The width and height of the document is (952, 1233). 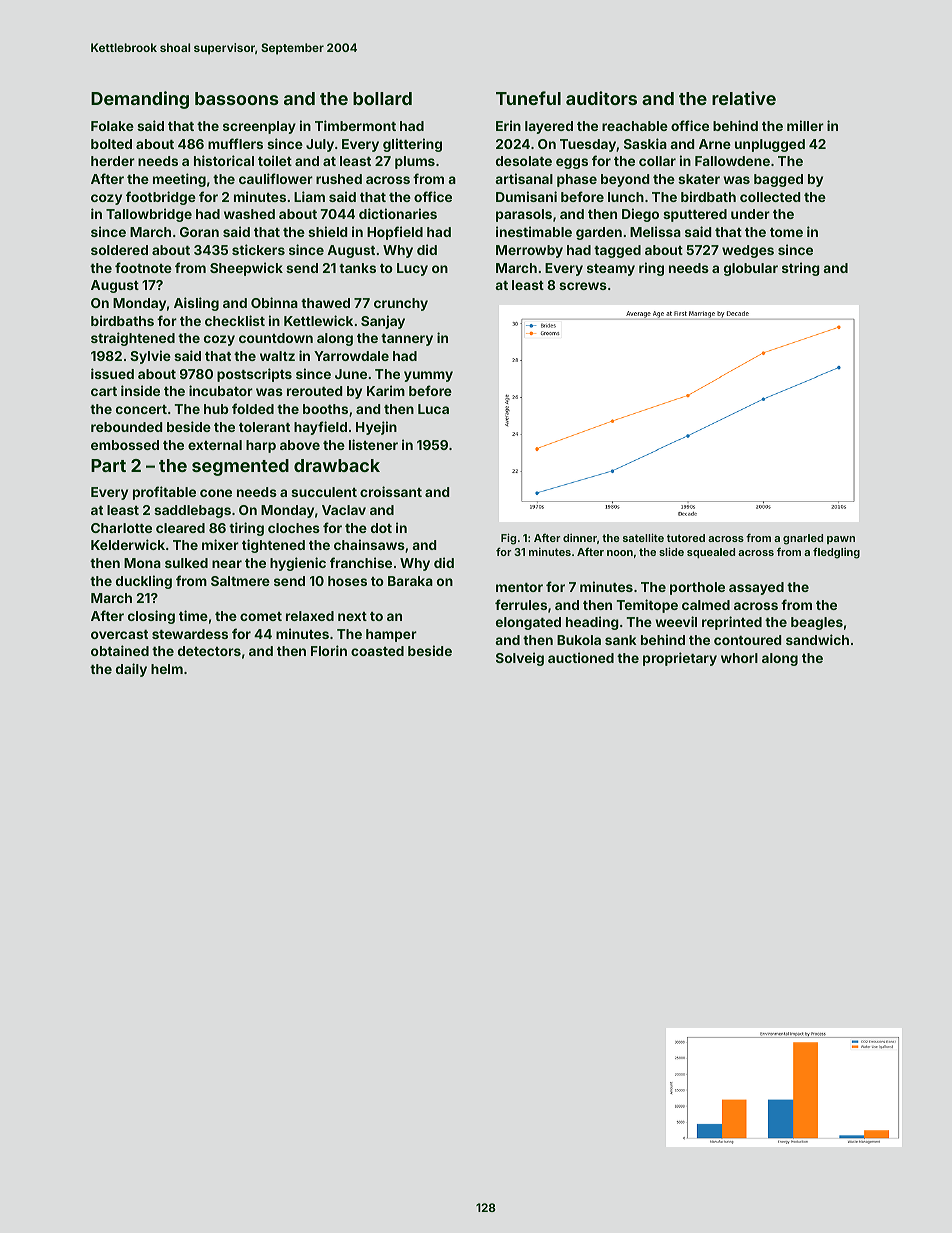 I want to click on tutored, so click(x=686, y=538).
